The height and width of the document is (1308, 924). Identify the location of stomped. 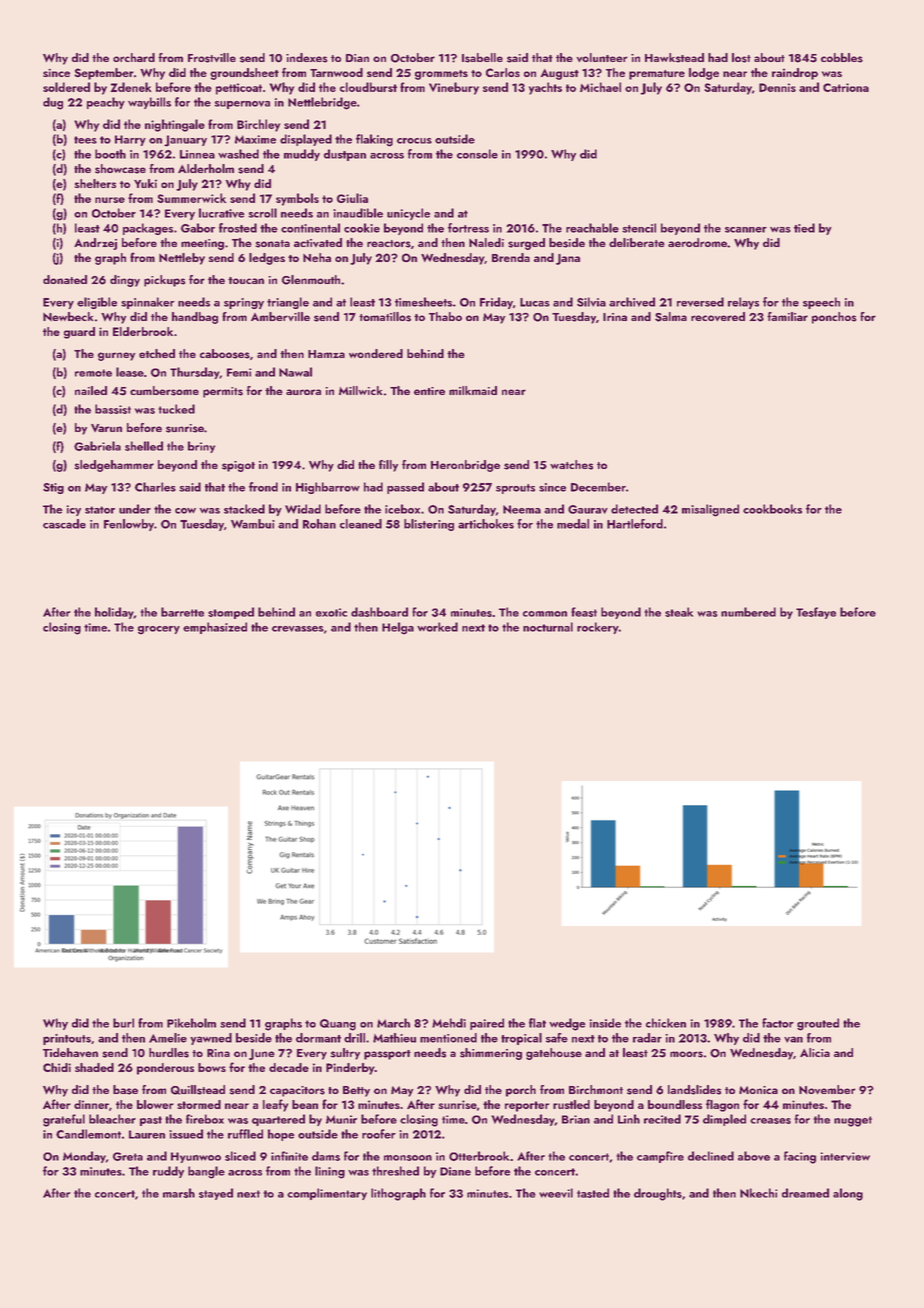
(231, 613).
